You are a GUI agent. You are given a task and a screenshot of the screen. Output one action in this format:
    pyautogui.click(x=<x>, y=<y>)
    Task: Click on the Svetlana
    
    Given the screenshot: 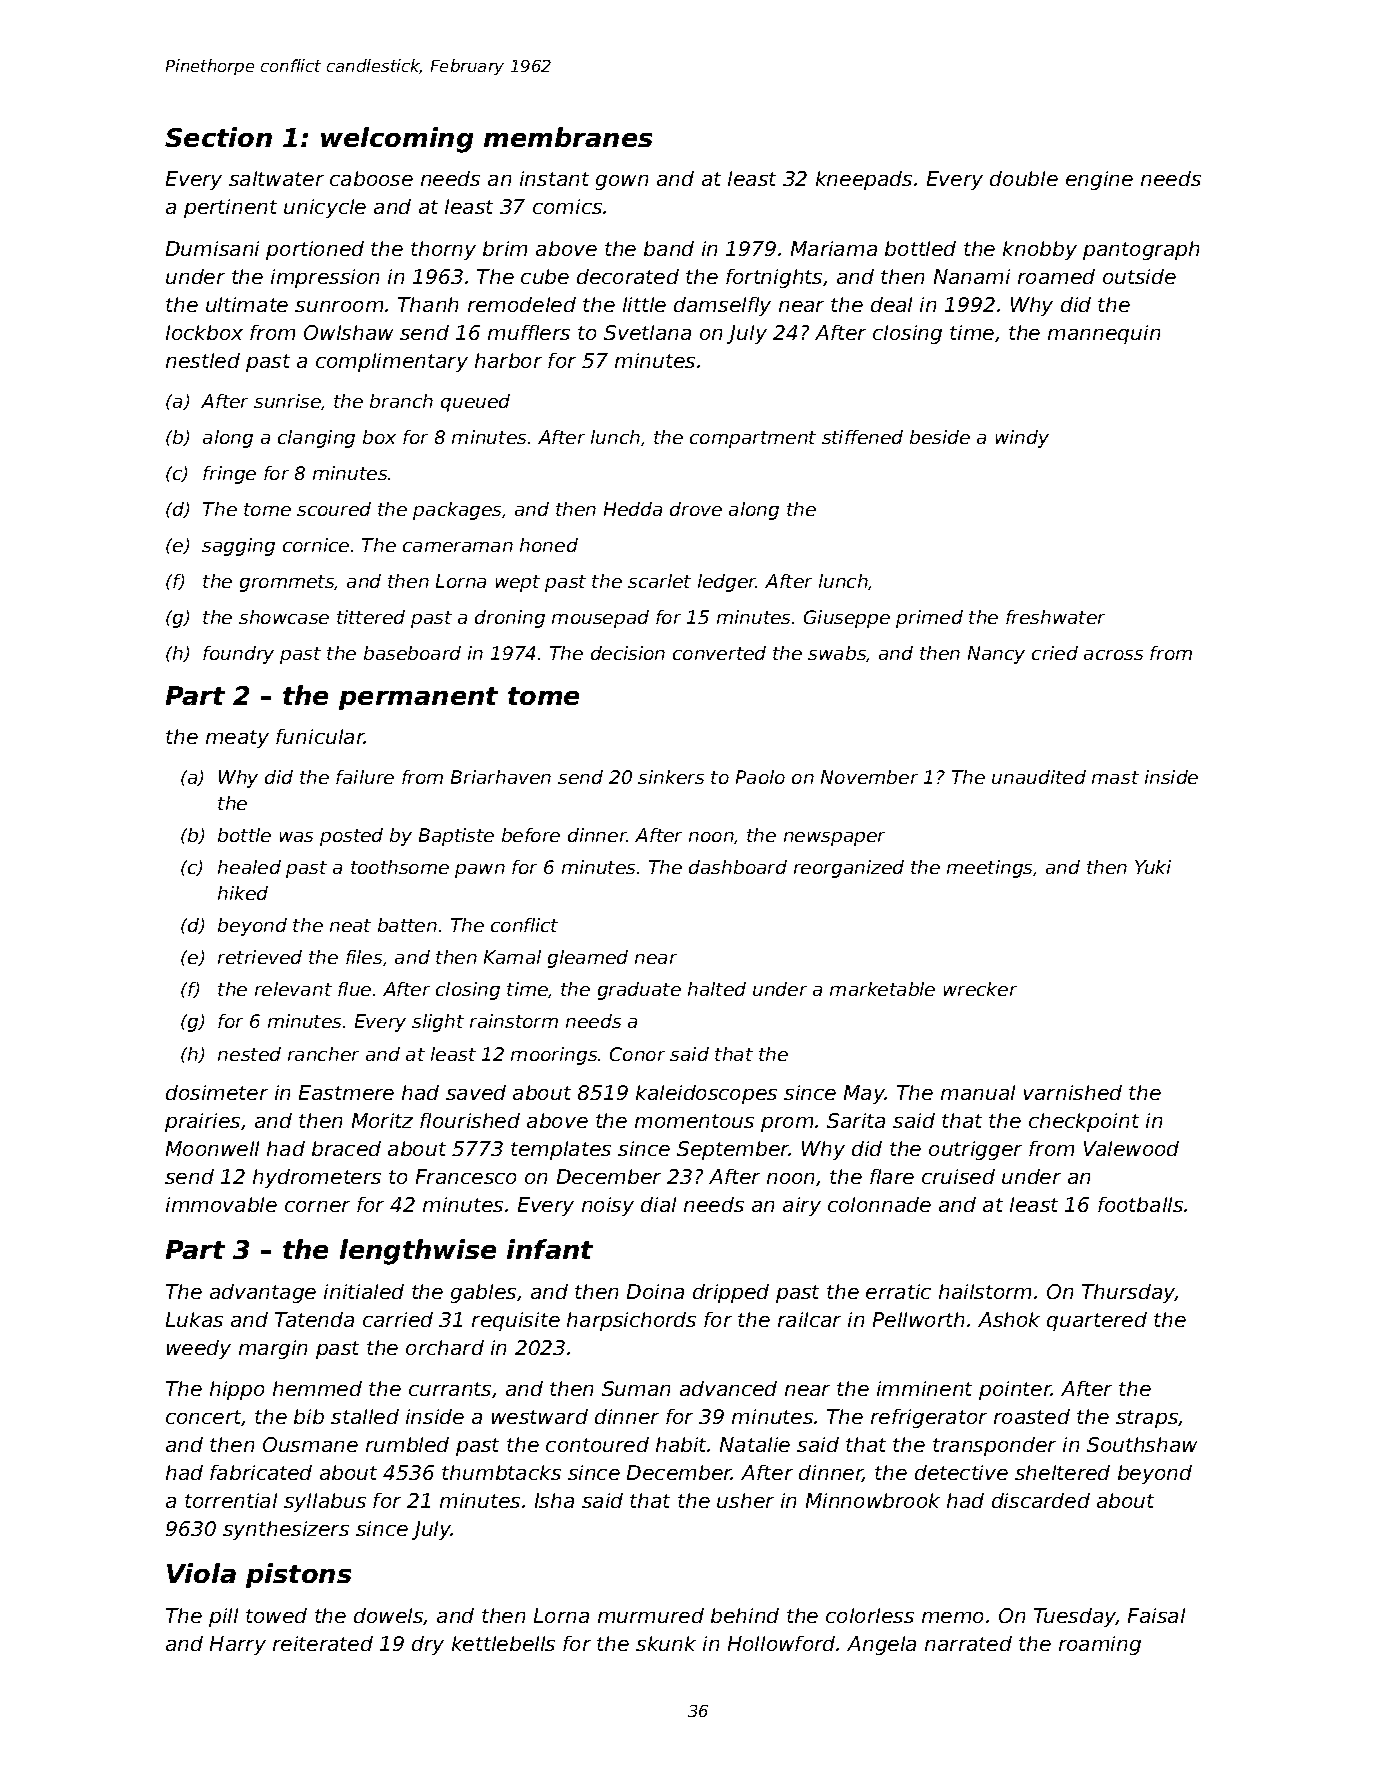 What is the action you would take?
    pyautogui.click(x=647, y=332)
